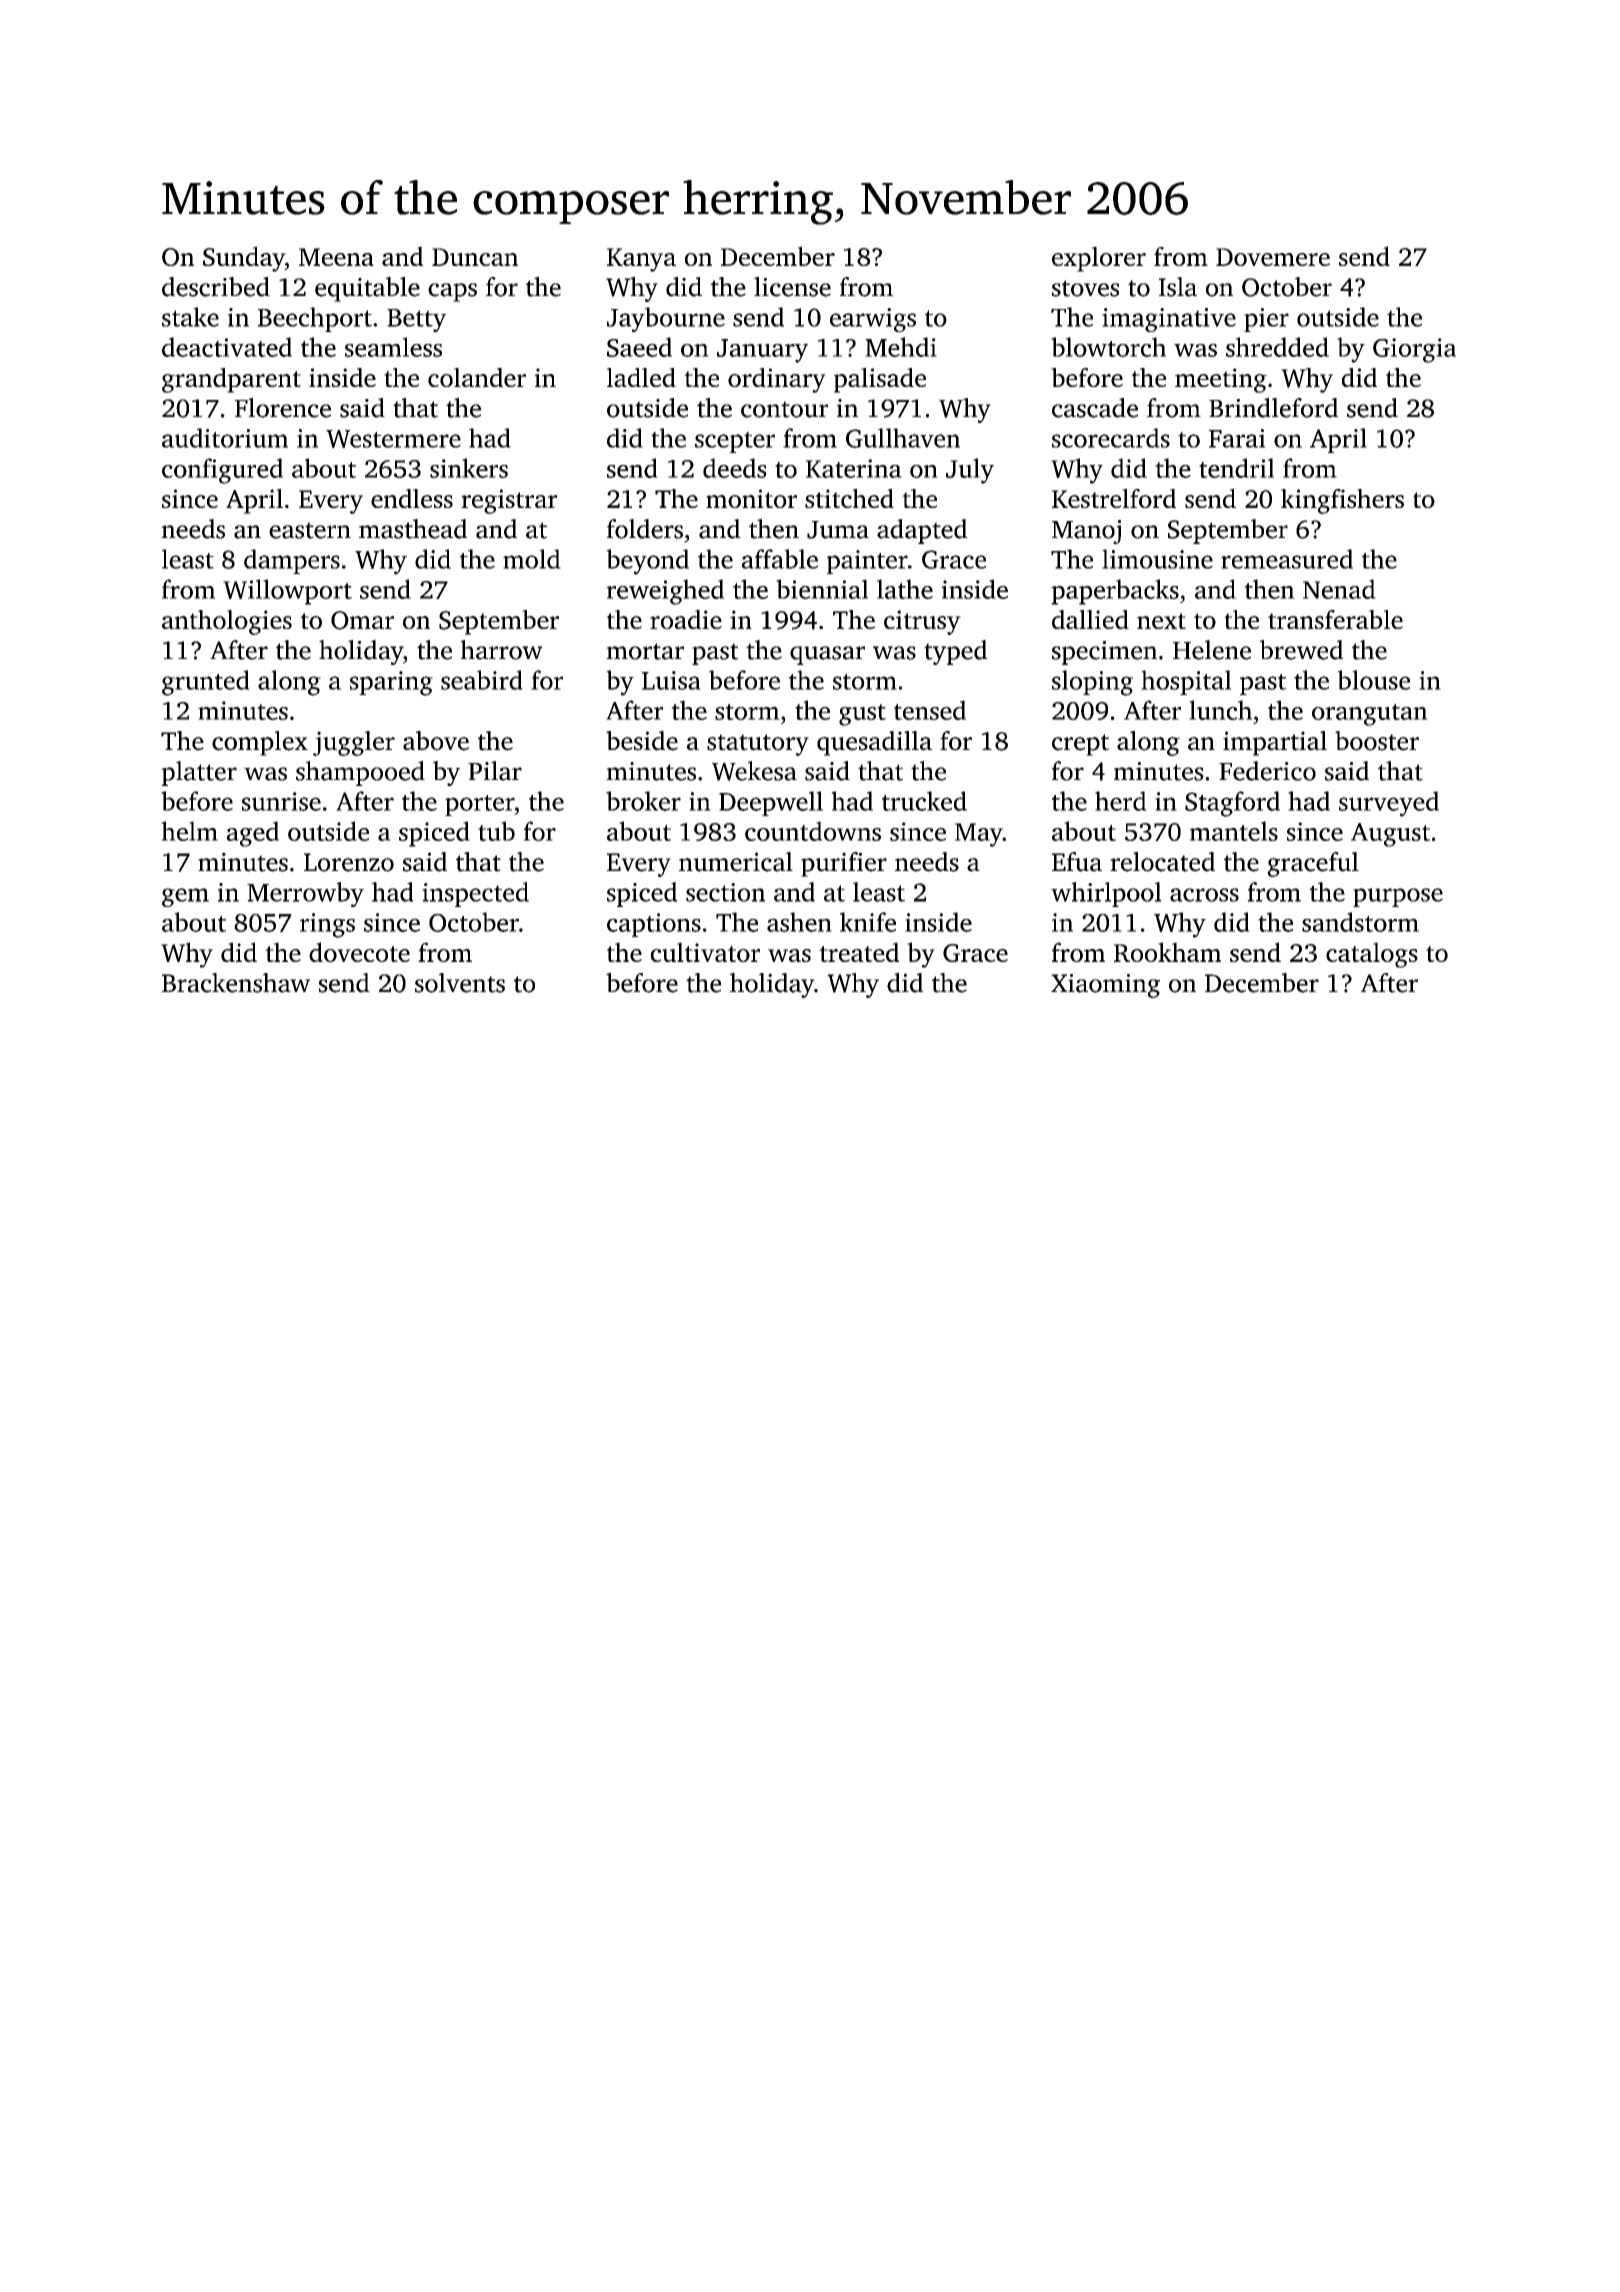 Image resolution: width=1620 pixels, height=2292 pixels. What do you see at coordinates (1414, 350) in the document?
I see `Giorgia` at bounding box center [1414, 350].
